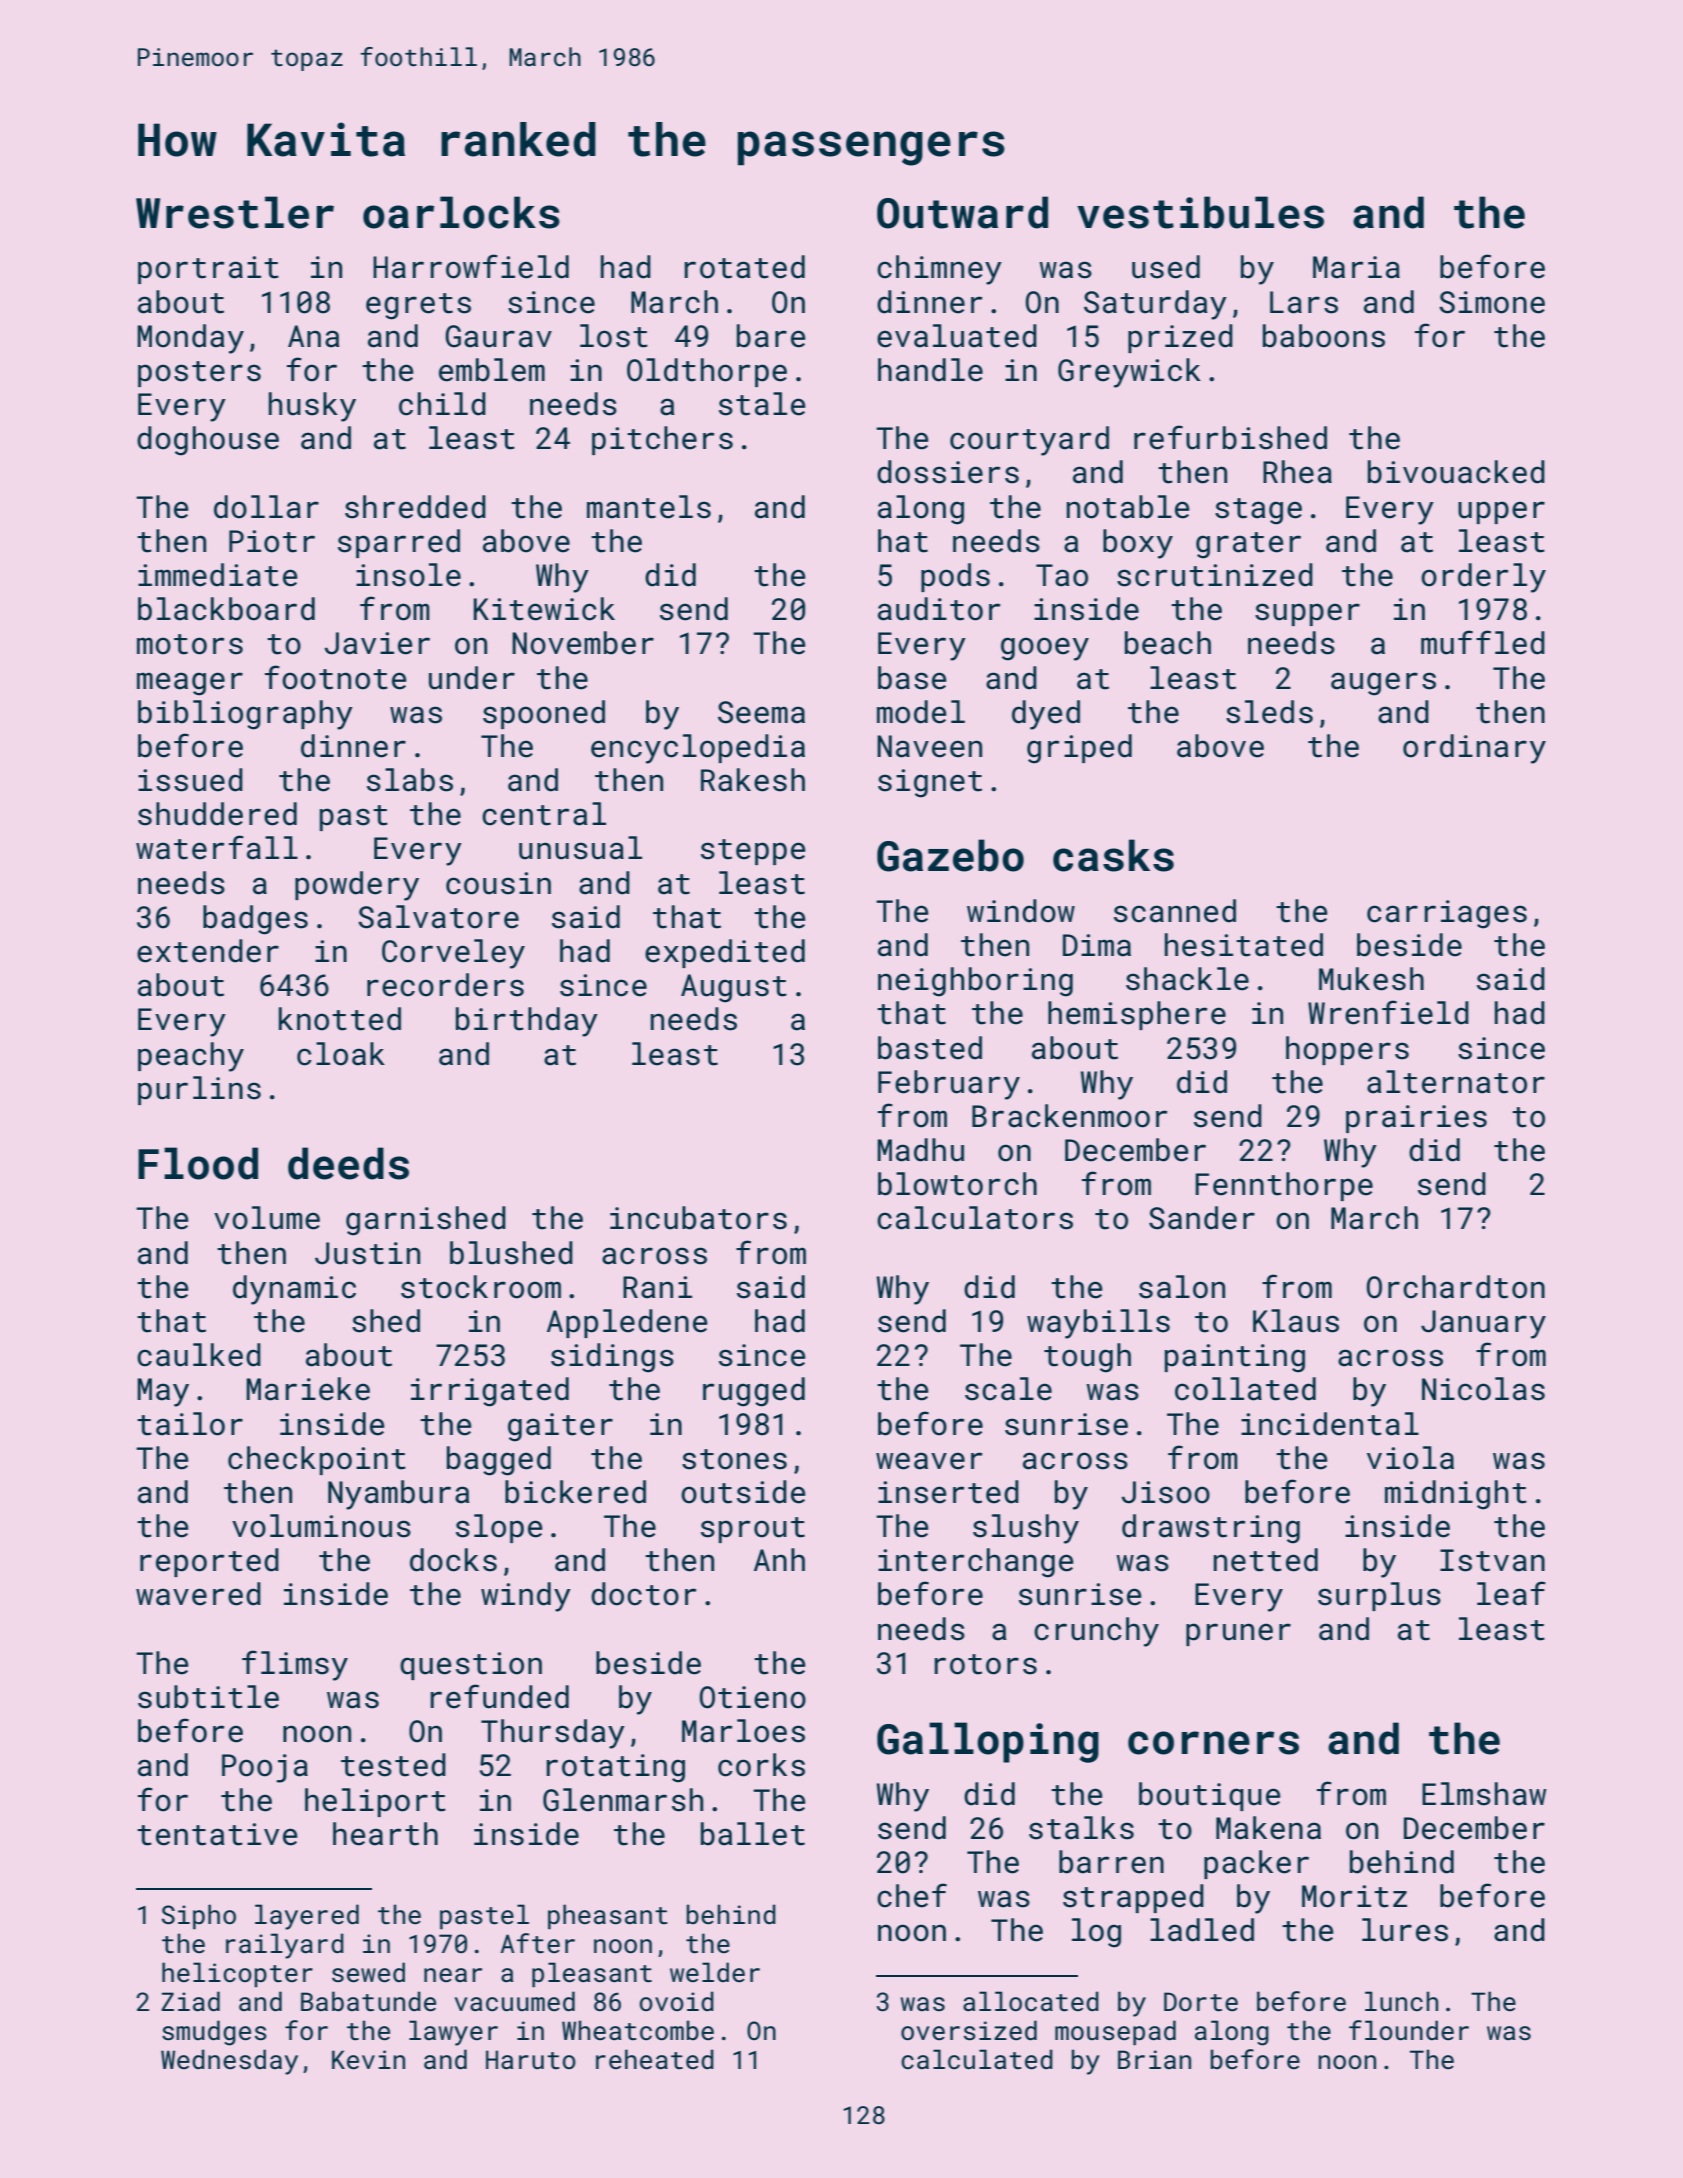 The height and width of the document is (2178, 1683). I want to click on signet, so click(930, 783).
